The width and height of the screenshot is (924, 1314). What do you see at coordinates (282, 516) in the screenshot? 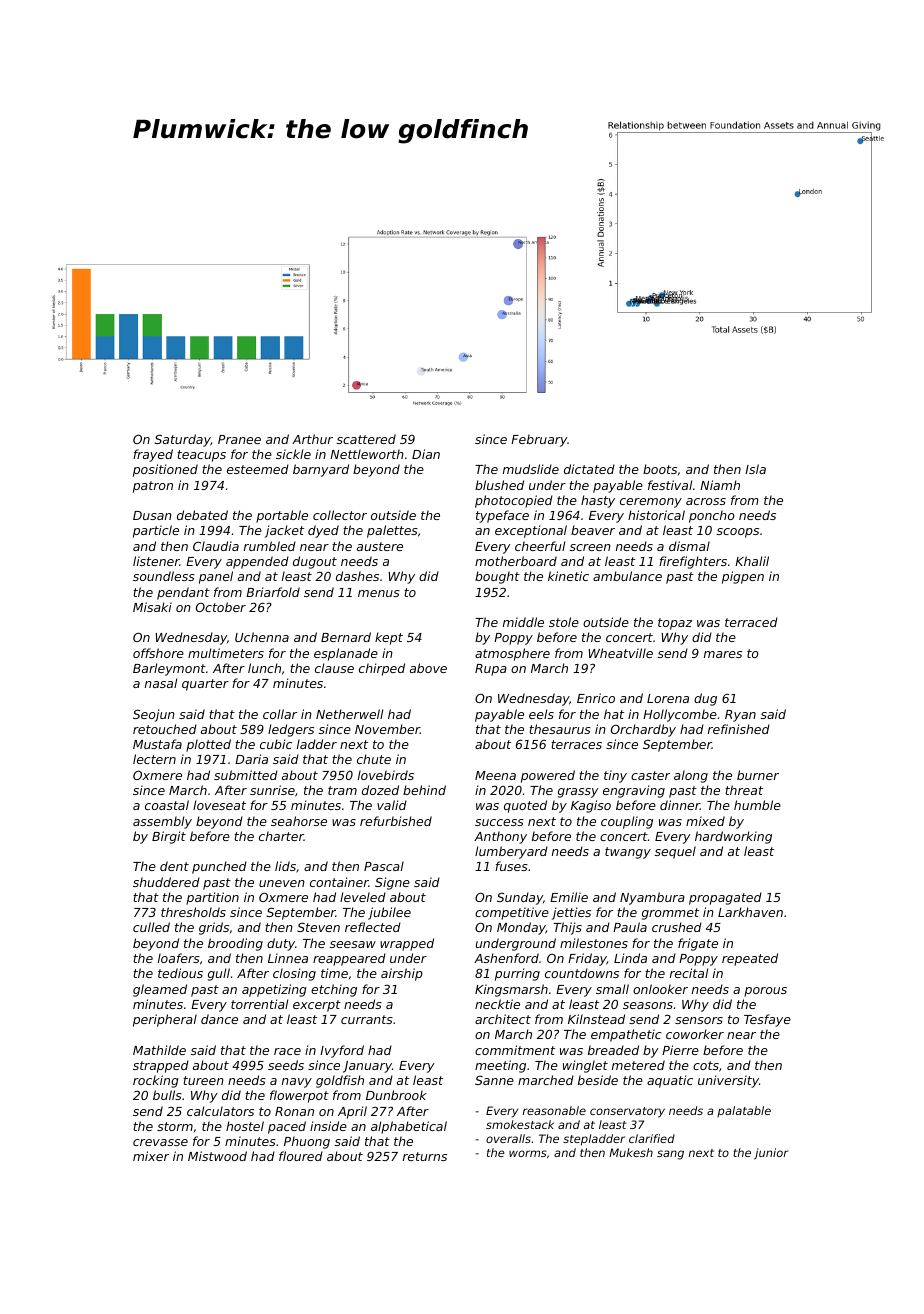
I see `portable` at bounding box center [282, 516].
